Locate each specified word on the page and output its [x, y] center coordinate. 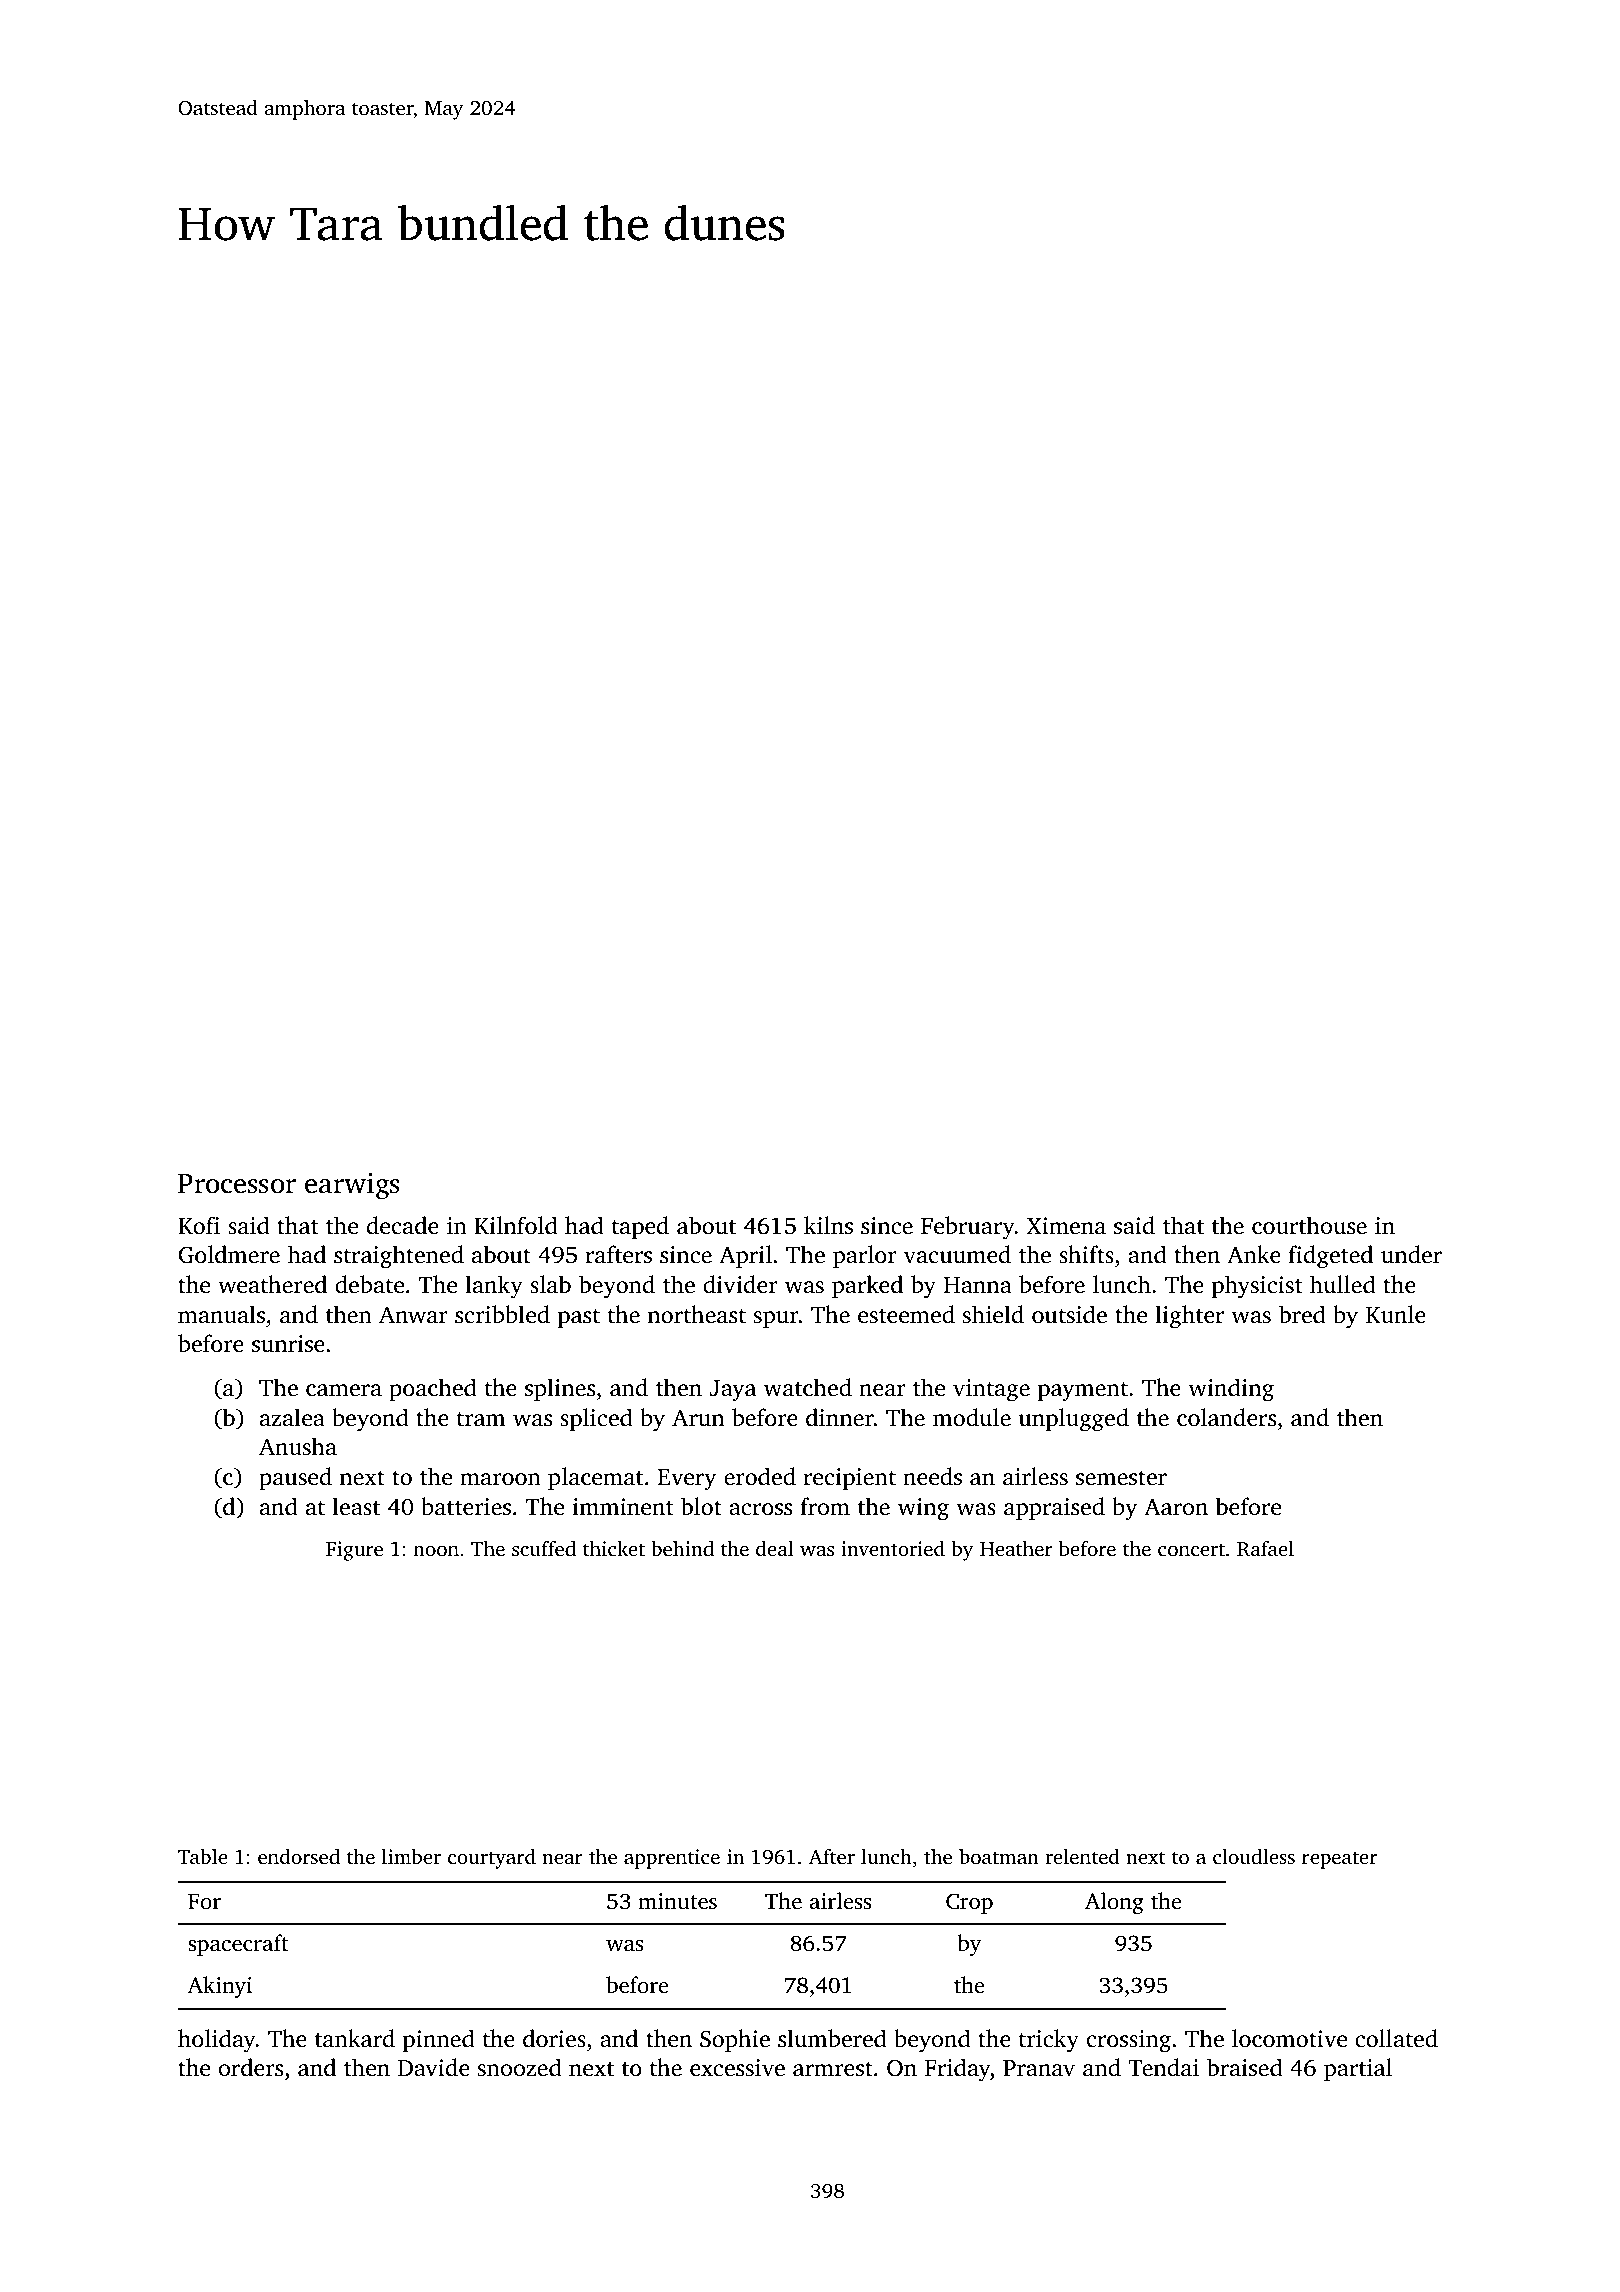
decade [403, 1225]
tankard [355, 2038]
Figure [354, 1551]
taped [640, 1227]
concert [1191, 1549]
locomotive [1289, 2038]
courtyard [492, 1859]
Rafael [1265, 1549]
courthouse [1309, 1225]
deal [775, 1548]
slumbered [832, 2038]
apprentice [672, 1859]
